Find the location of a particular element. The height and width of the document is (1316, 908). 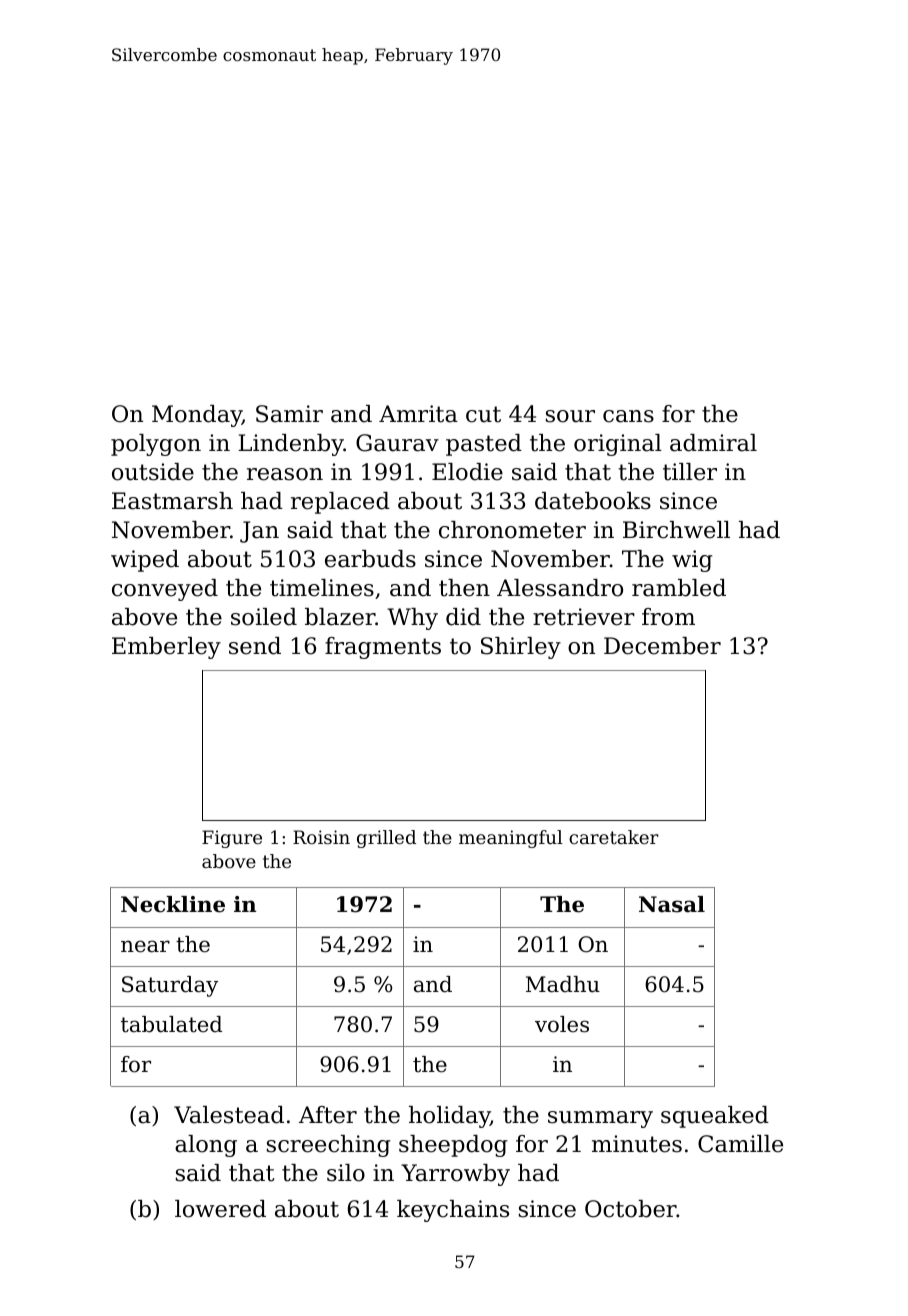

fragments is located at coordinates (383, 648).
